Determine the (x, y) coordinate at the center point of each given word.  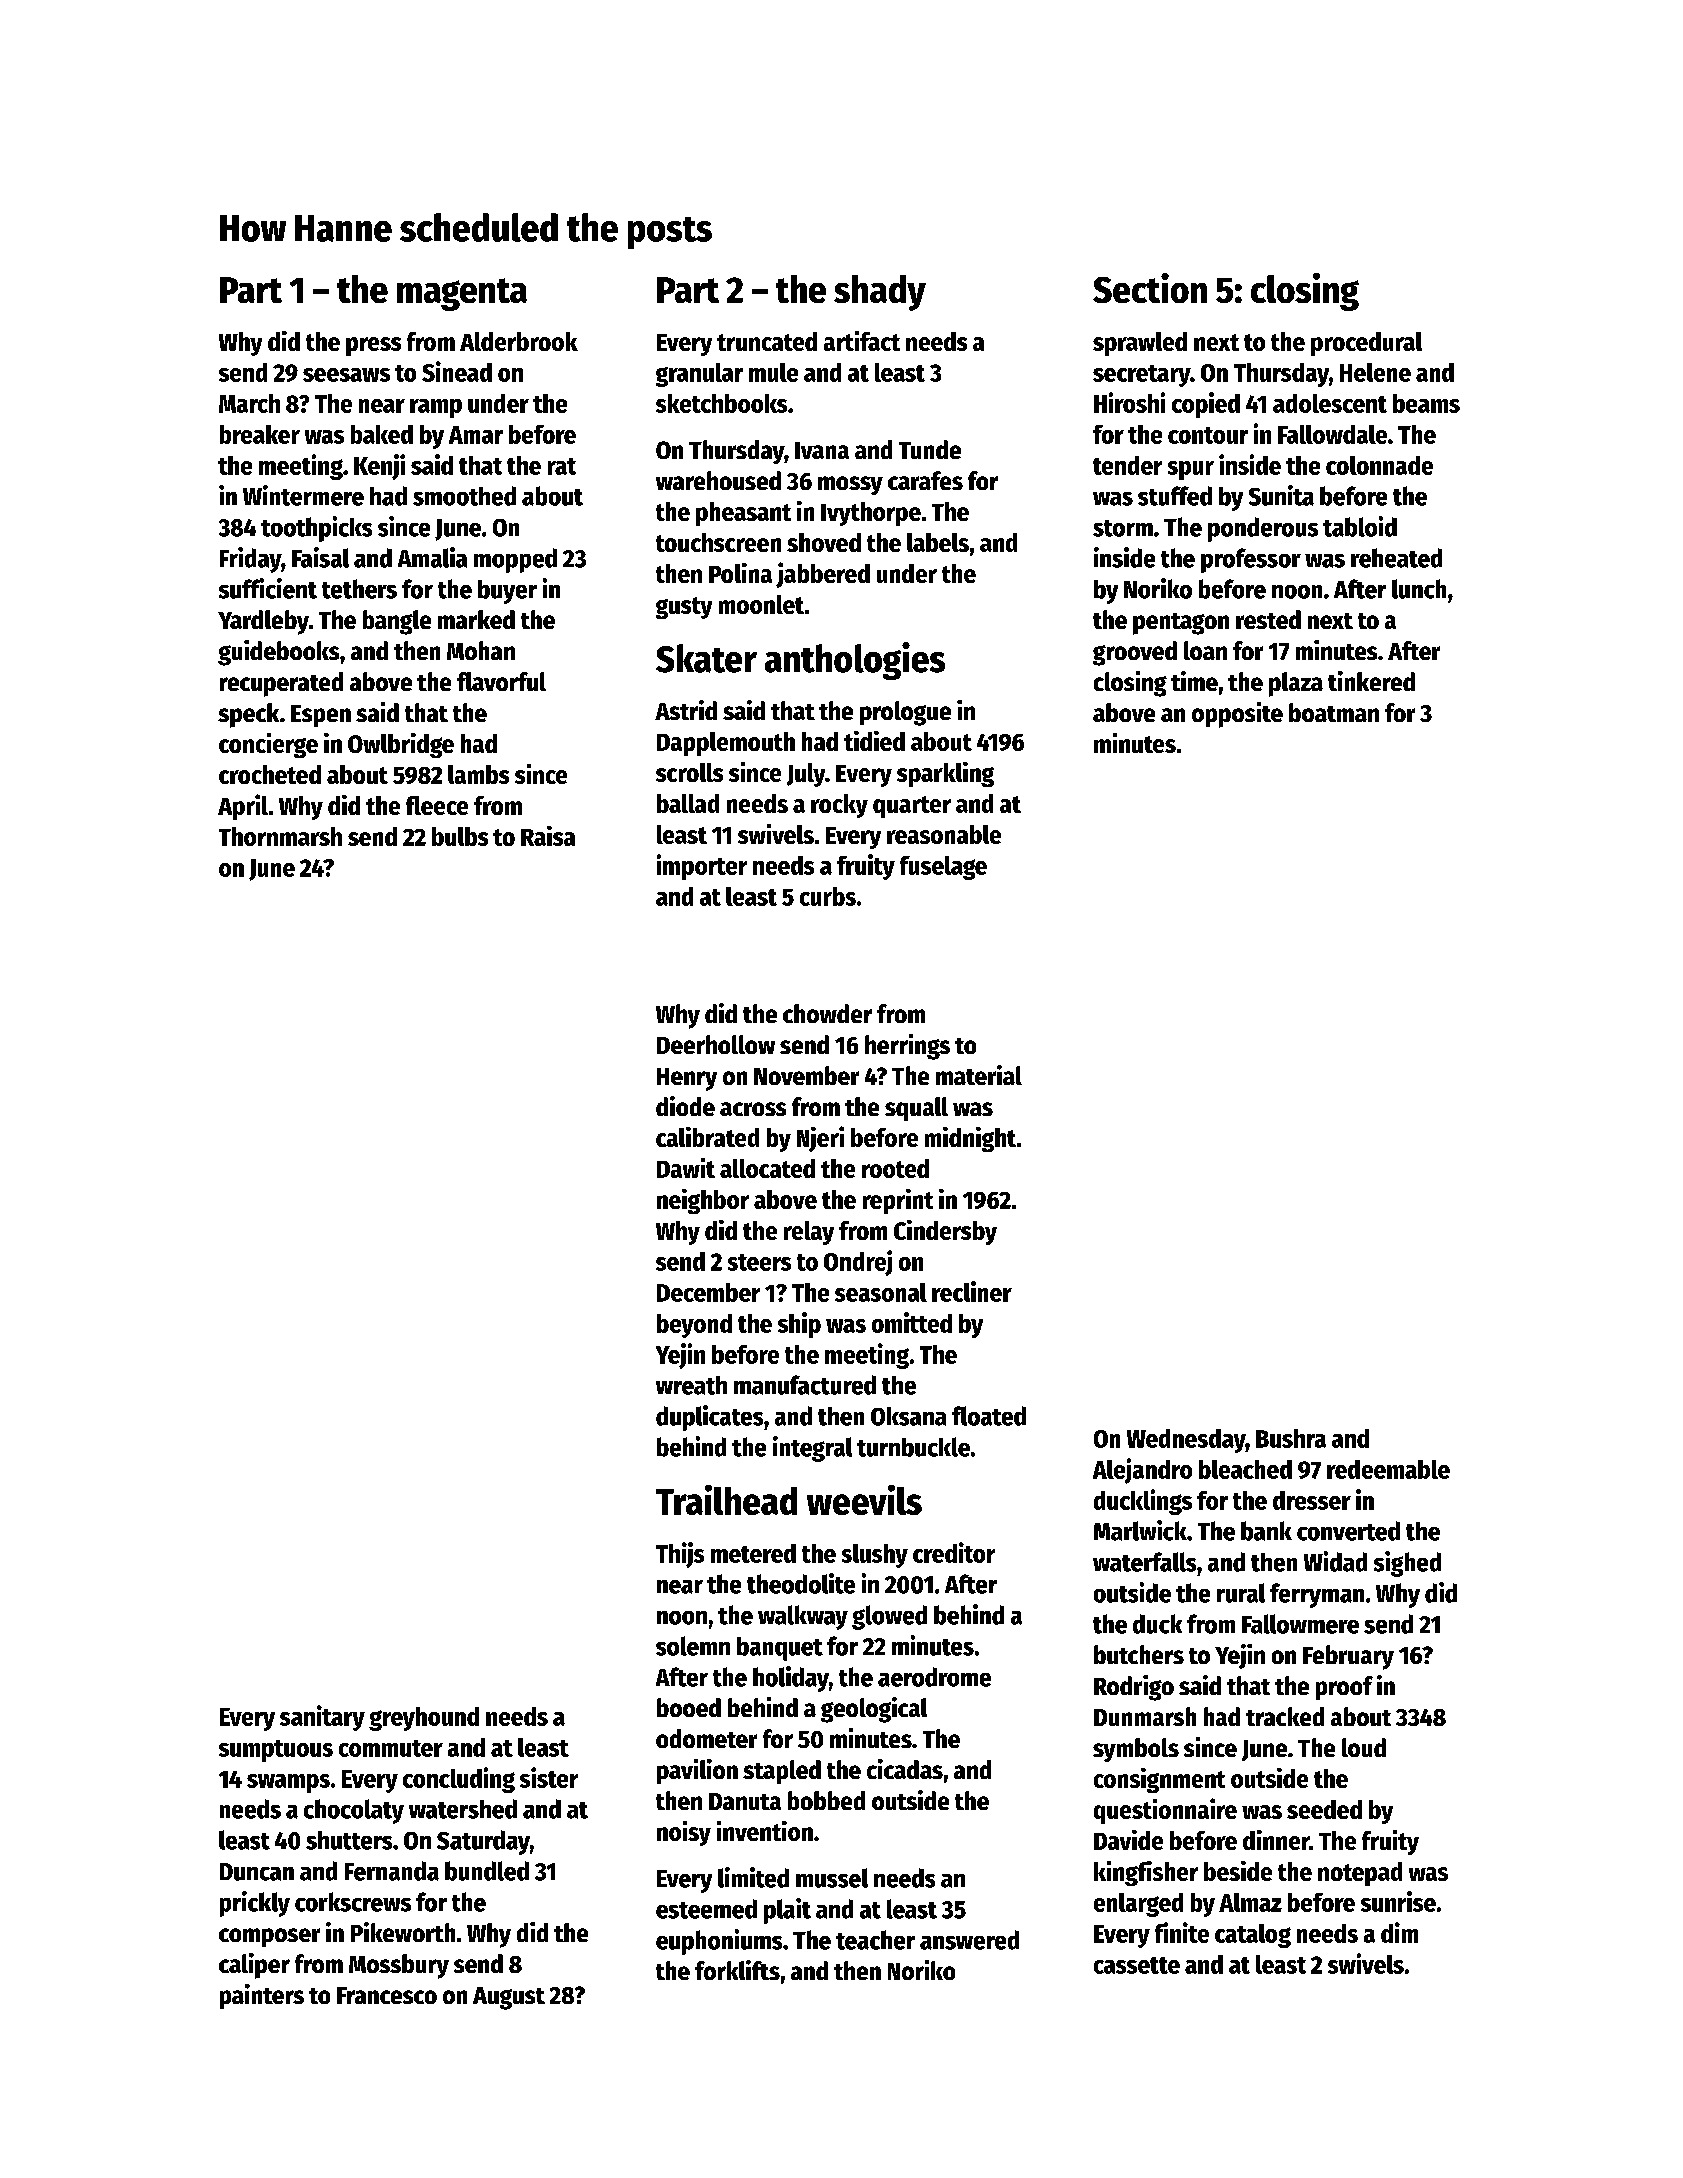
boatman (1334, 712)
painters (262, 1996)
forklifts (737, 1970)
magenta (462, 294)
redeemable (1388, 1469)
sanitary (322, 1718)
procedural (1366, 344)
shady (880, 293)
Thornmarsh (280, 836)
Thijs (680, 1555)
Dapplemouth (726, 744)
